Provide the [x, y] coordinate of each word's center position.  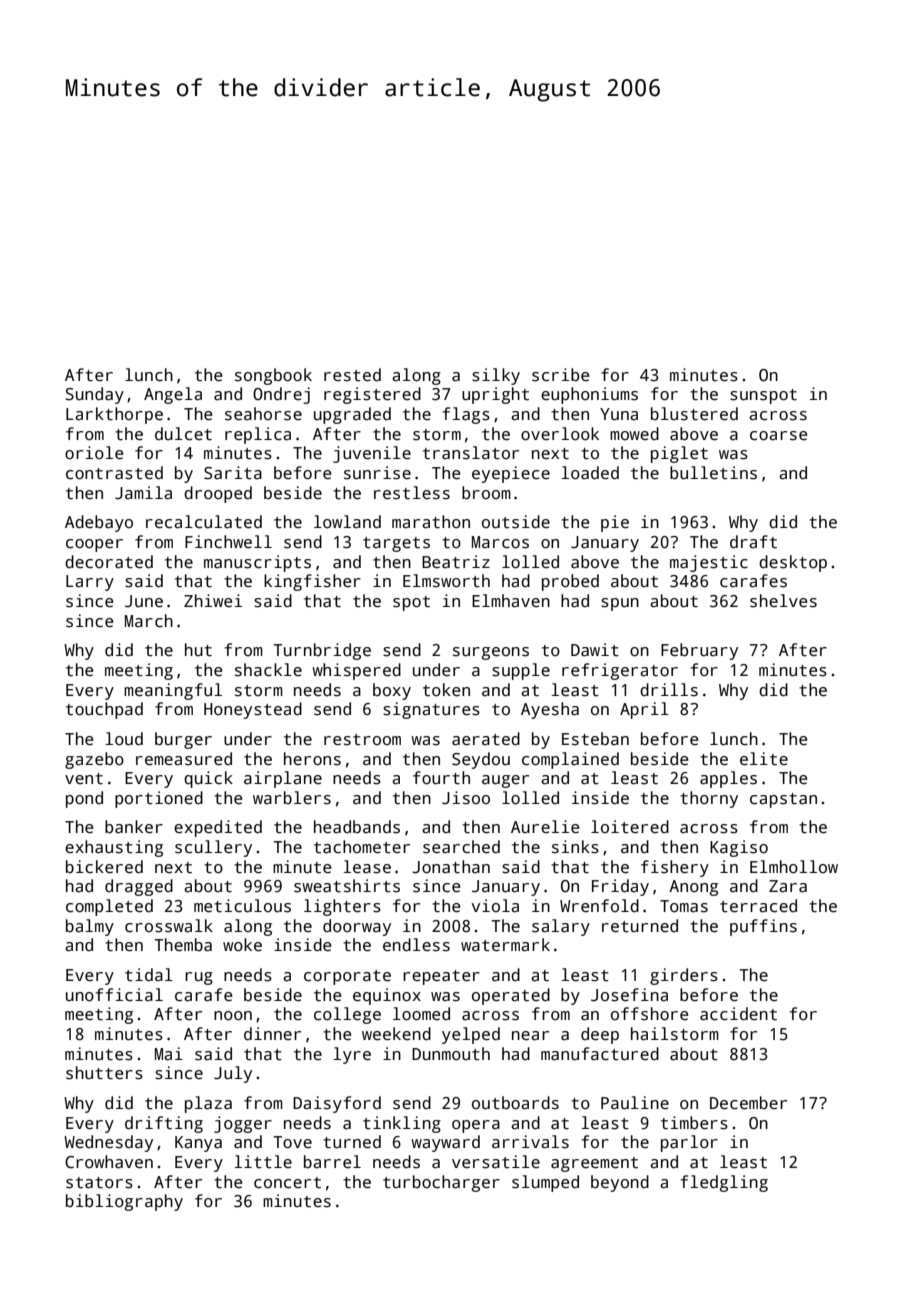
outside [516, 522]
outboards [515, 1103]
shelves [783, 601]
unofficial [114, 995]
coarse [778, 436]
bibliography [124, 1202]
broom [486, 493]
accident [738, 1014]
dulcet [183, 434]
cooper [94, 545]
